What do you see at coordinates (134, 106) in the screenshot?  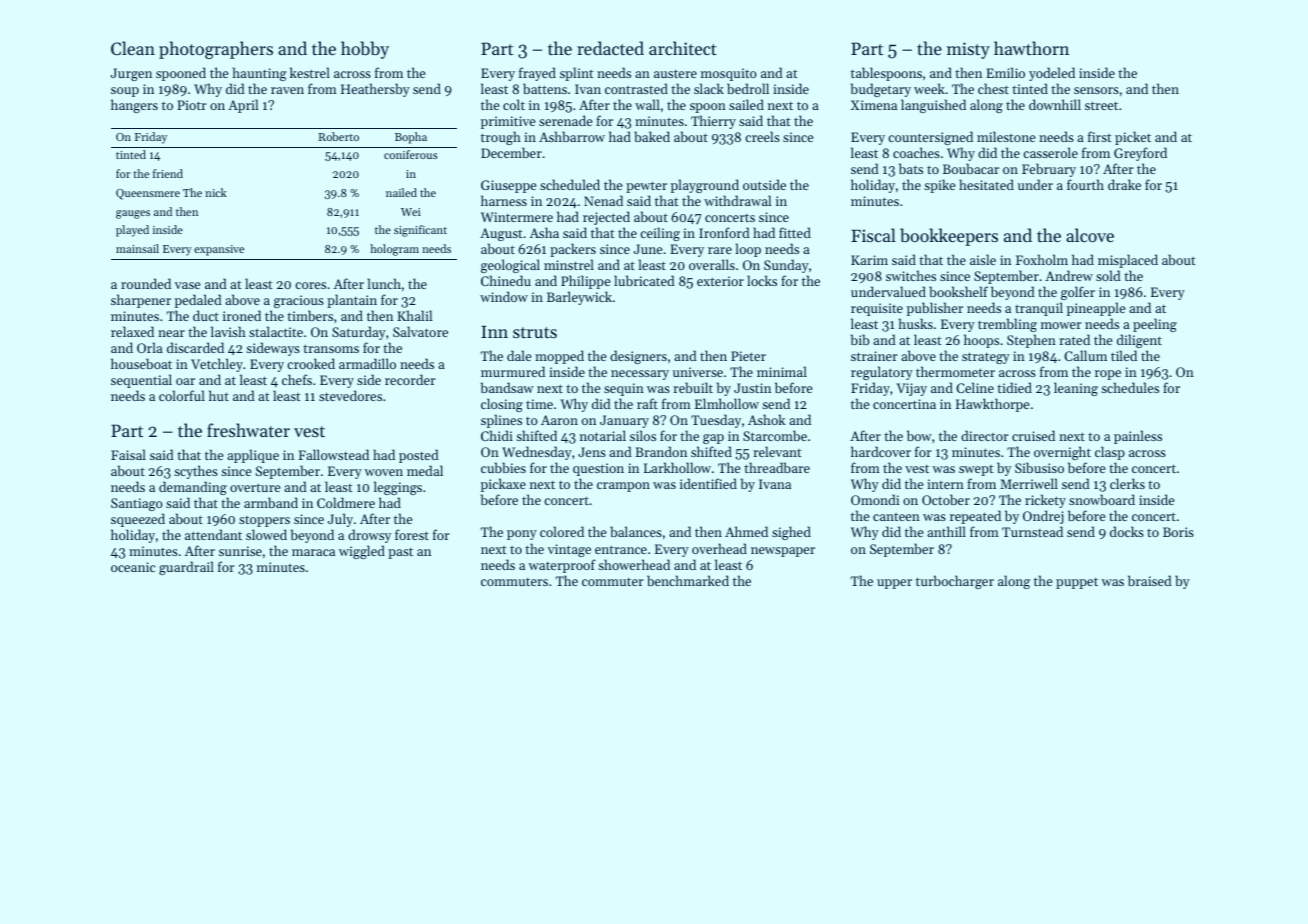 I see `hangers` at bounding box center [134, 106].
